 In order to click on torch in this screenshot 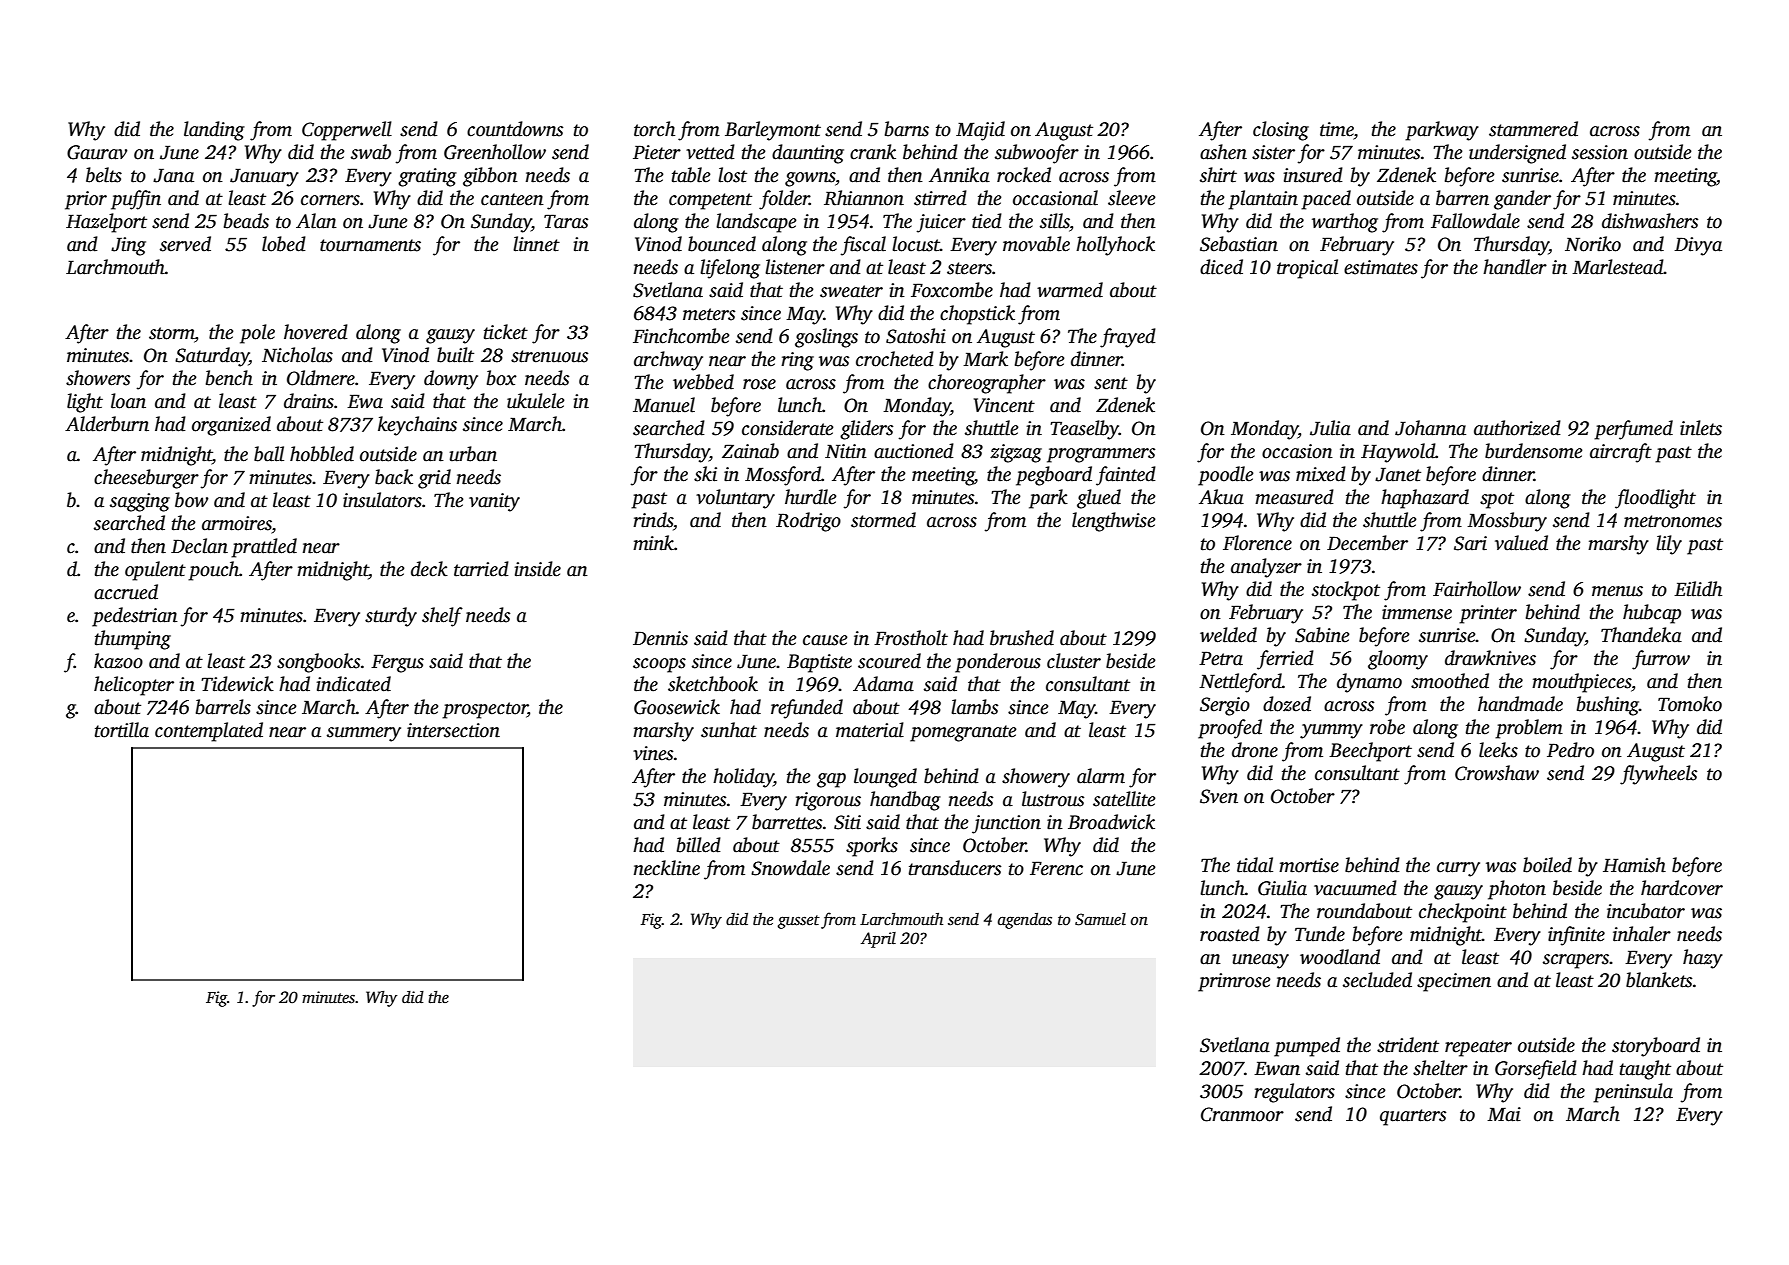, I will do `click(654, 129)`.
